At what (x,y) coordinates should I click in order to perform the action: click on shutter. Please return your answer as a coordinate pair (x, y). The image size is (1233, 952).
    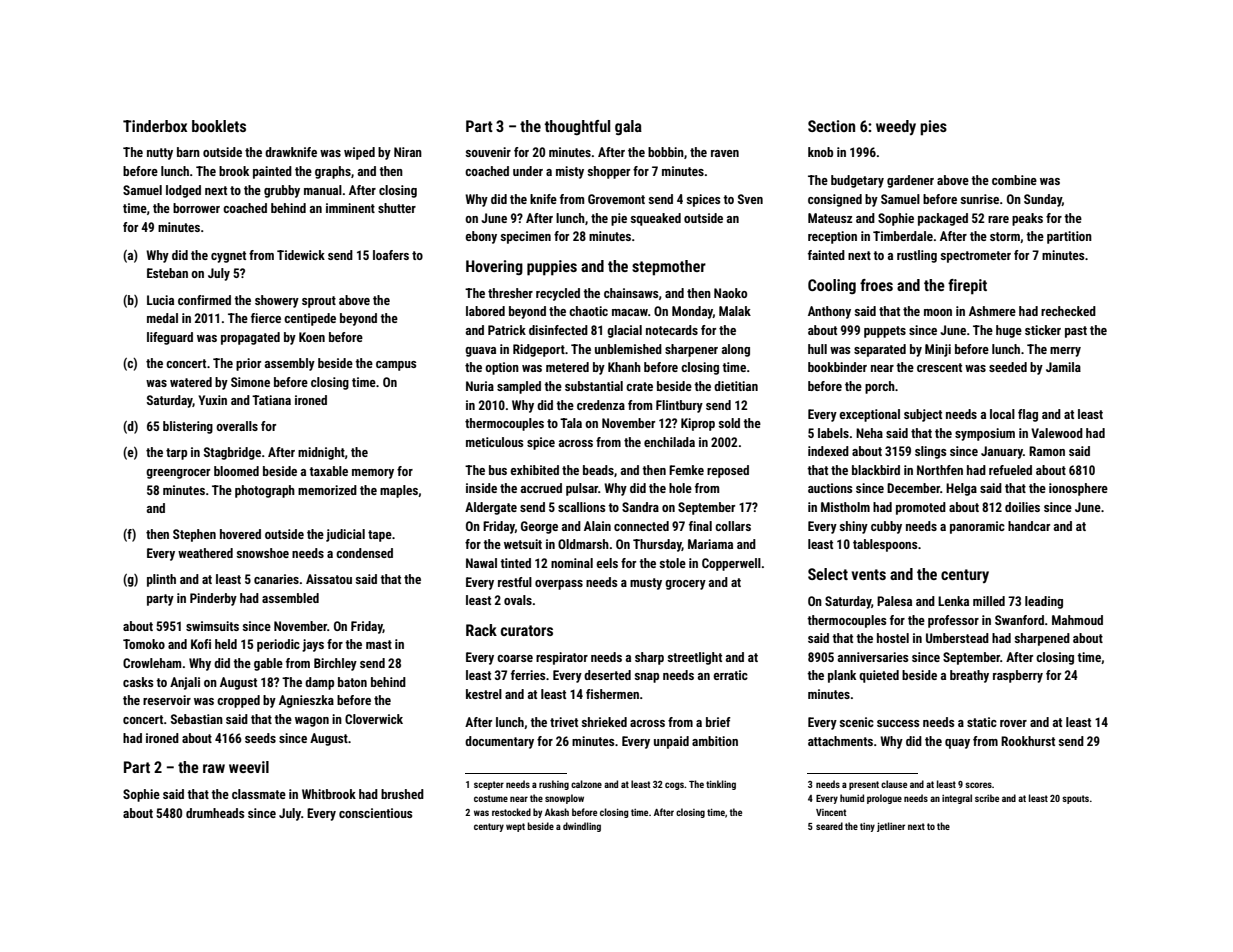
    Looking at the image, I should click on (397, 208).
